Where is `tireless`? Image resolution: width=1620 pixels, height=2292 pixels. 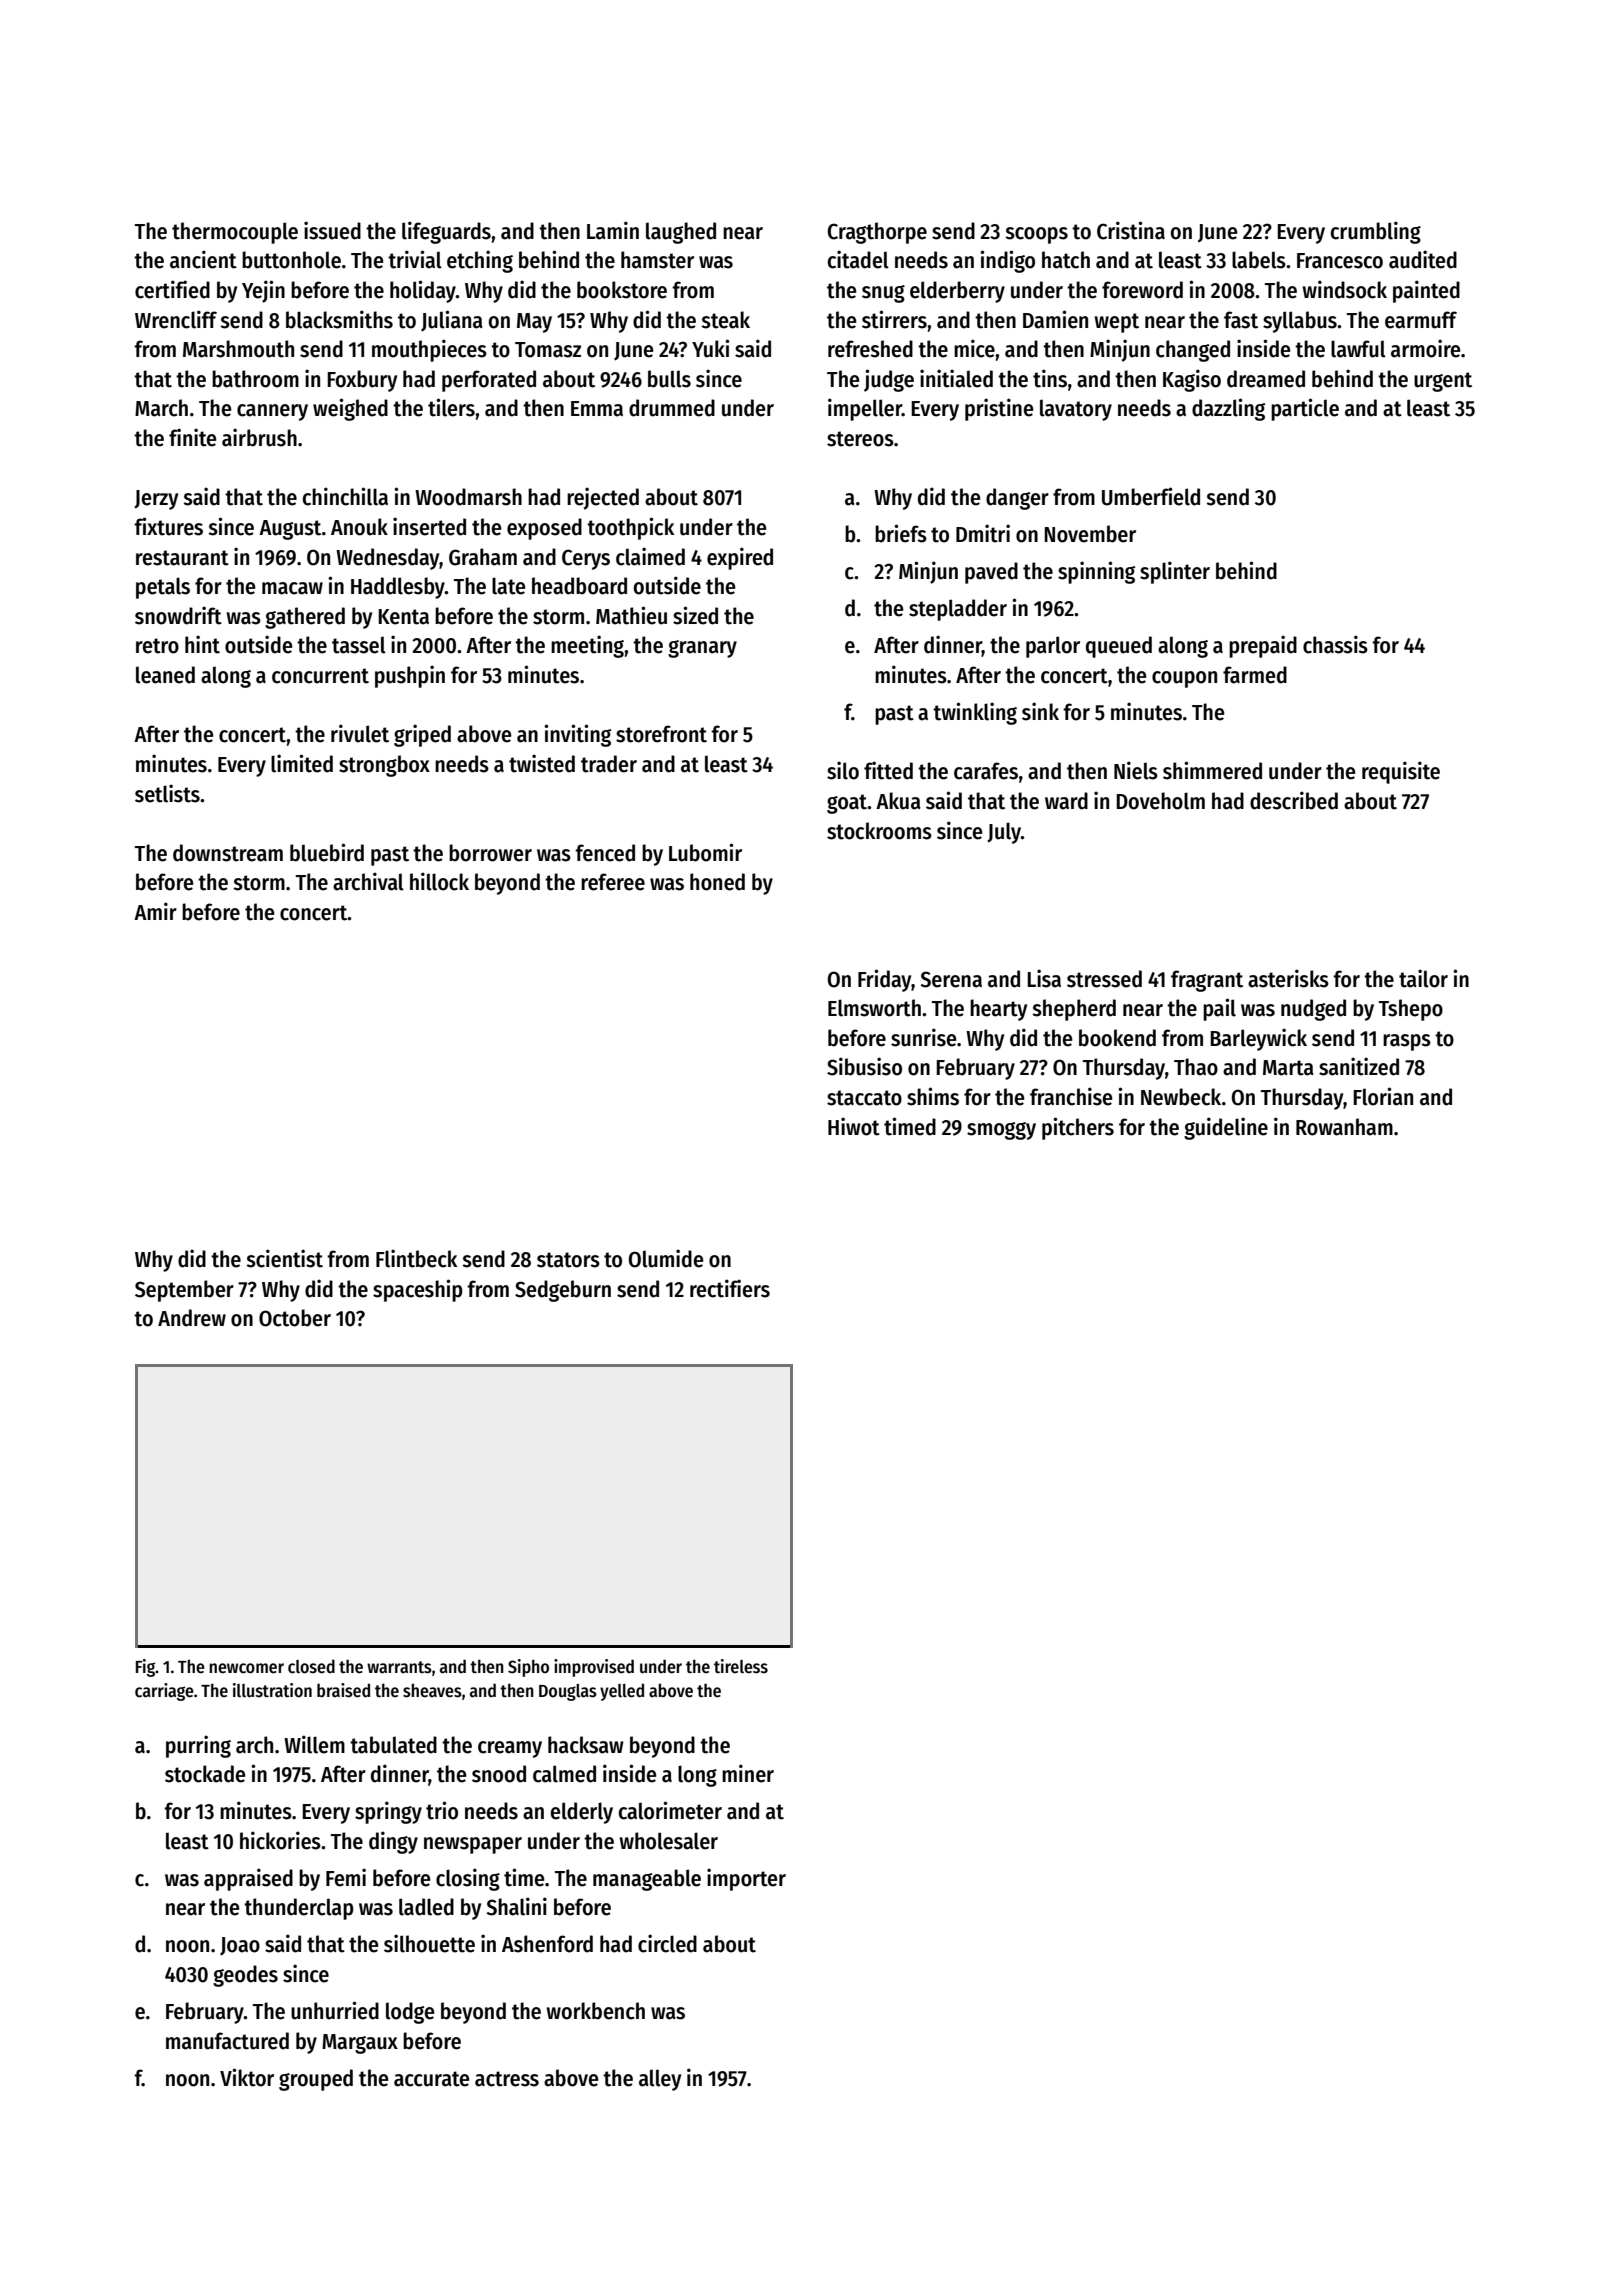 tireless is located at coordinates (741, 1666).
